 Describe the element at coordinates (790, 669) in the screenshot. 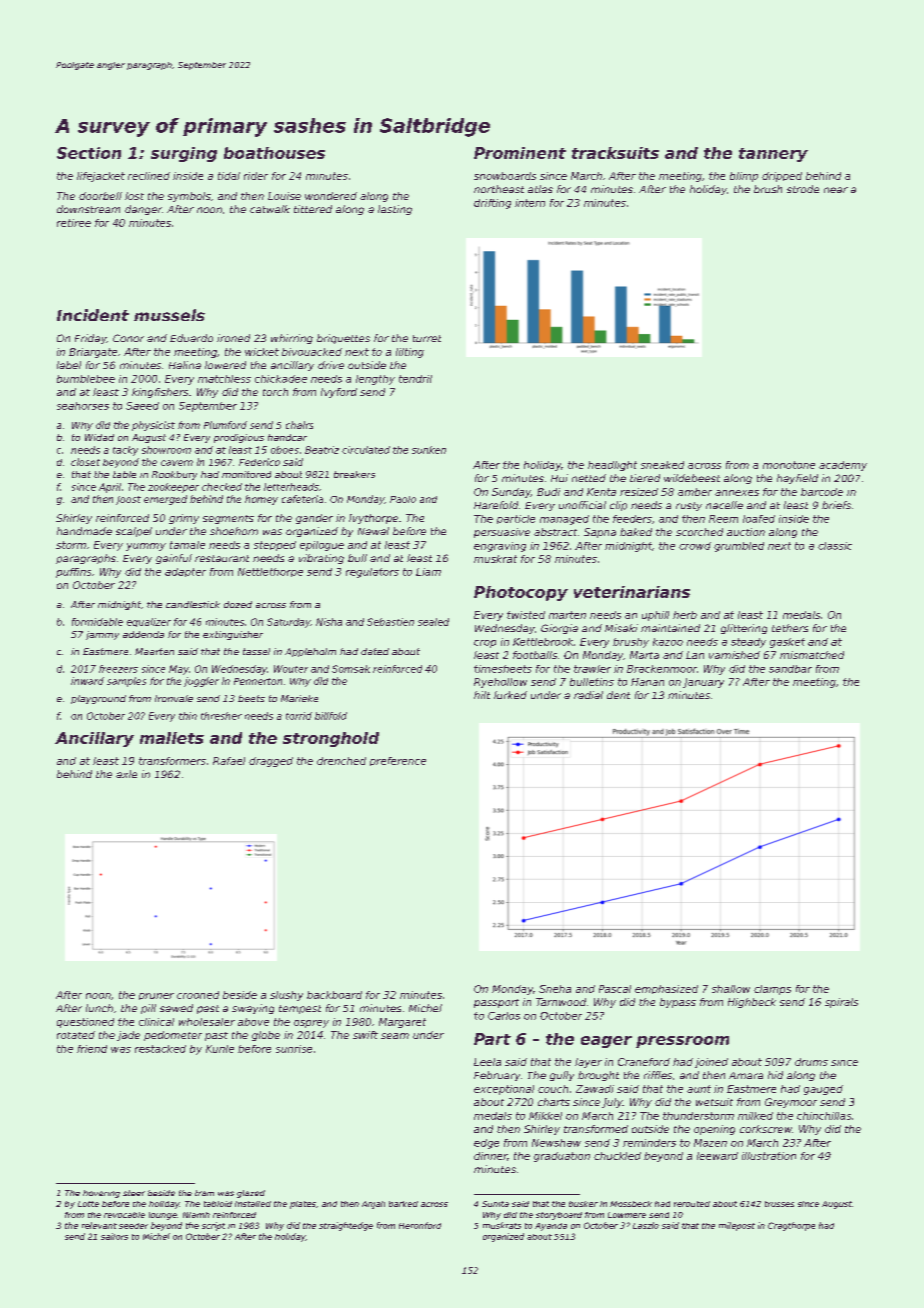

I see `sandbar` at that location.
